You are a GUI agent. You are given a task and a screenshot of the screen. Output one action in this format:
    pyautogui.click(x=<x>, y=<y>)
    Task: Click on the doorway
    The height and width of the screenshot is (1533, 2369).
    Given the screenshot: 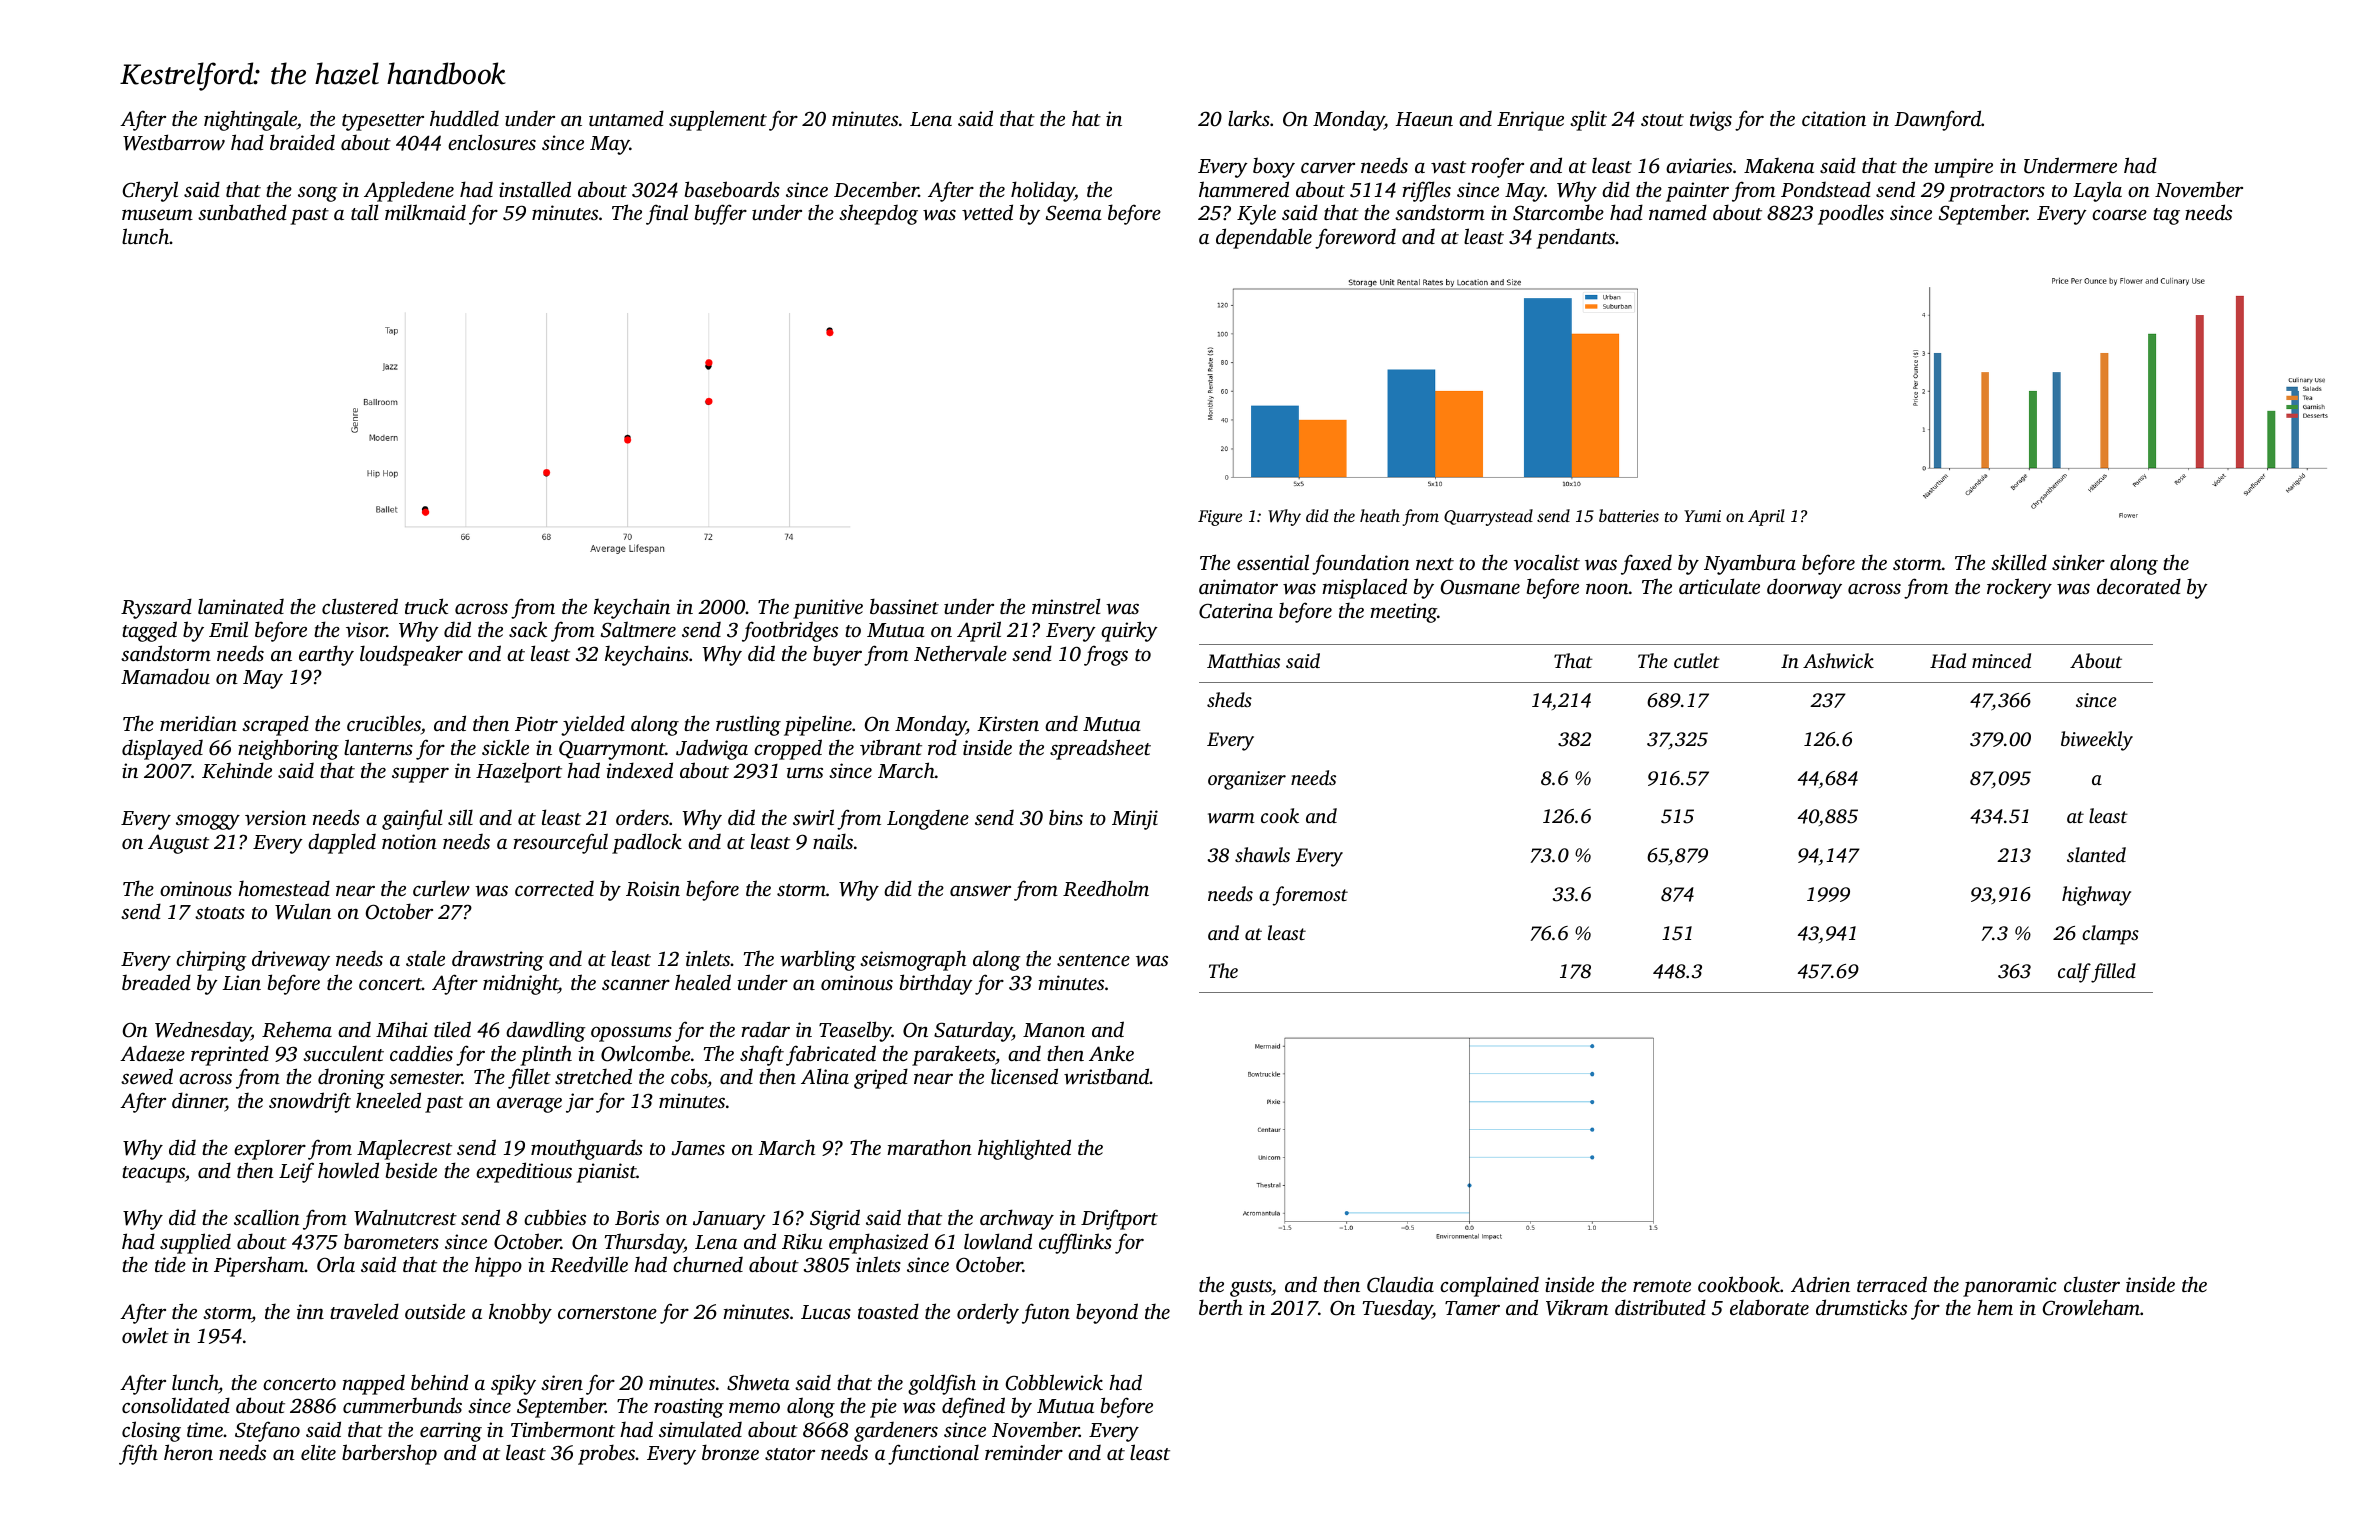 What is the action you would take?
    pyautogui.click(x=1804, y=588)
